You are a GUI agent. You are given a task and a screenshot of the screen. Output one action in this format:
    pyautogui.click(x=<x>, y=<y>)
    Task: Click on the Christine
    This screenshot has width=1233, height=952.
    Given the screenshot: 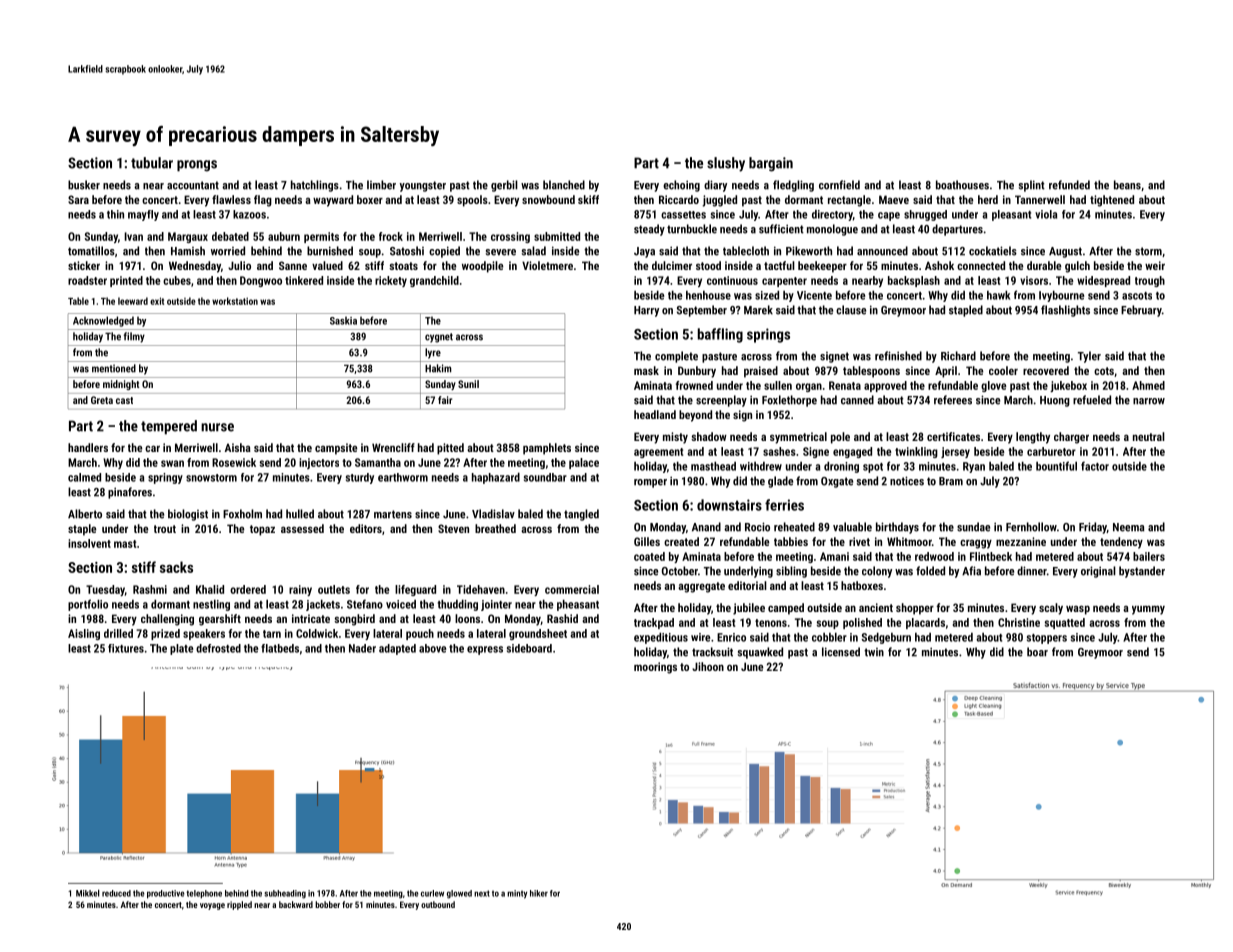 What is the action you would take?
    pyautogui.click(x=1019, y=622)
